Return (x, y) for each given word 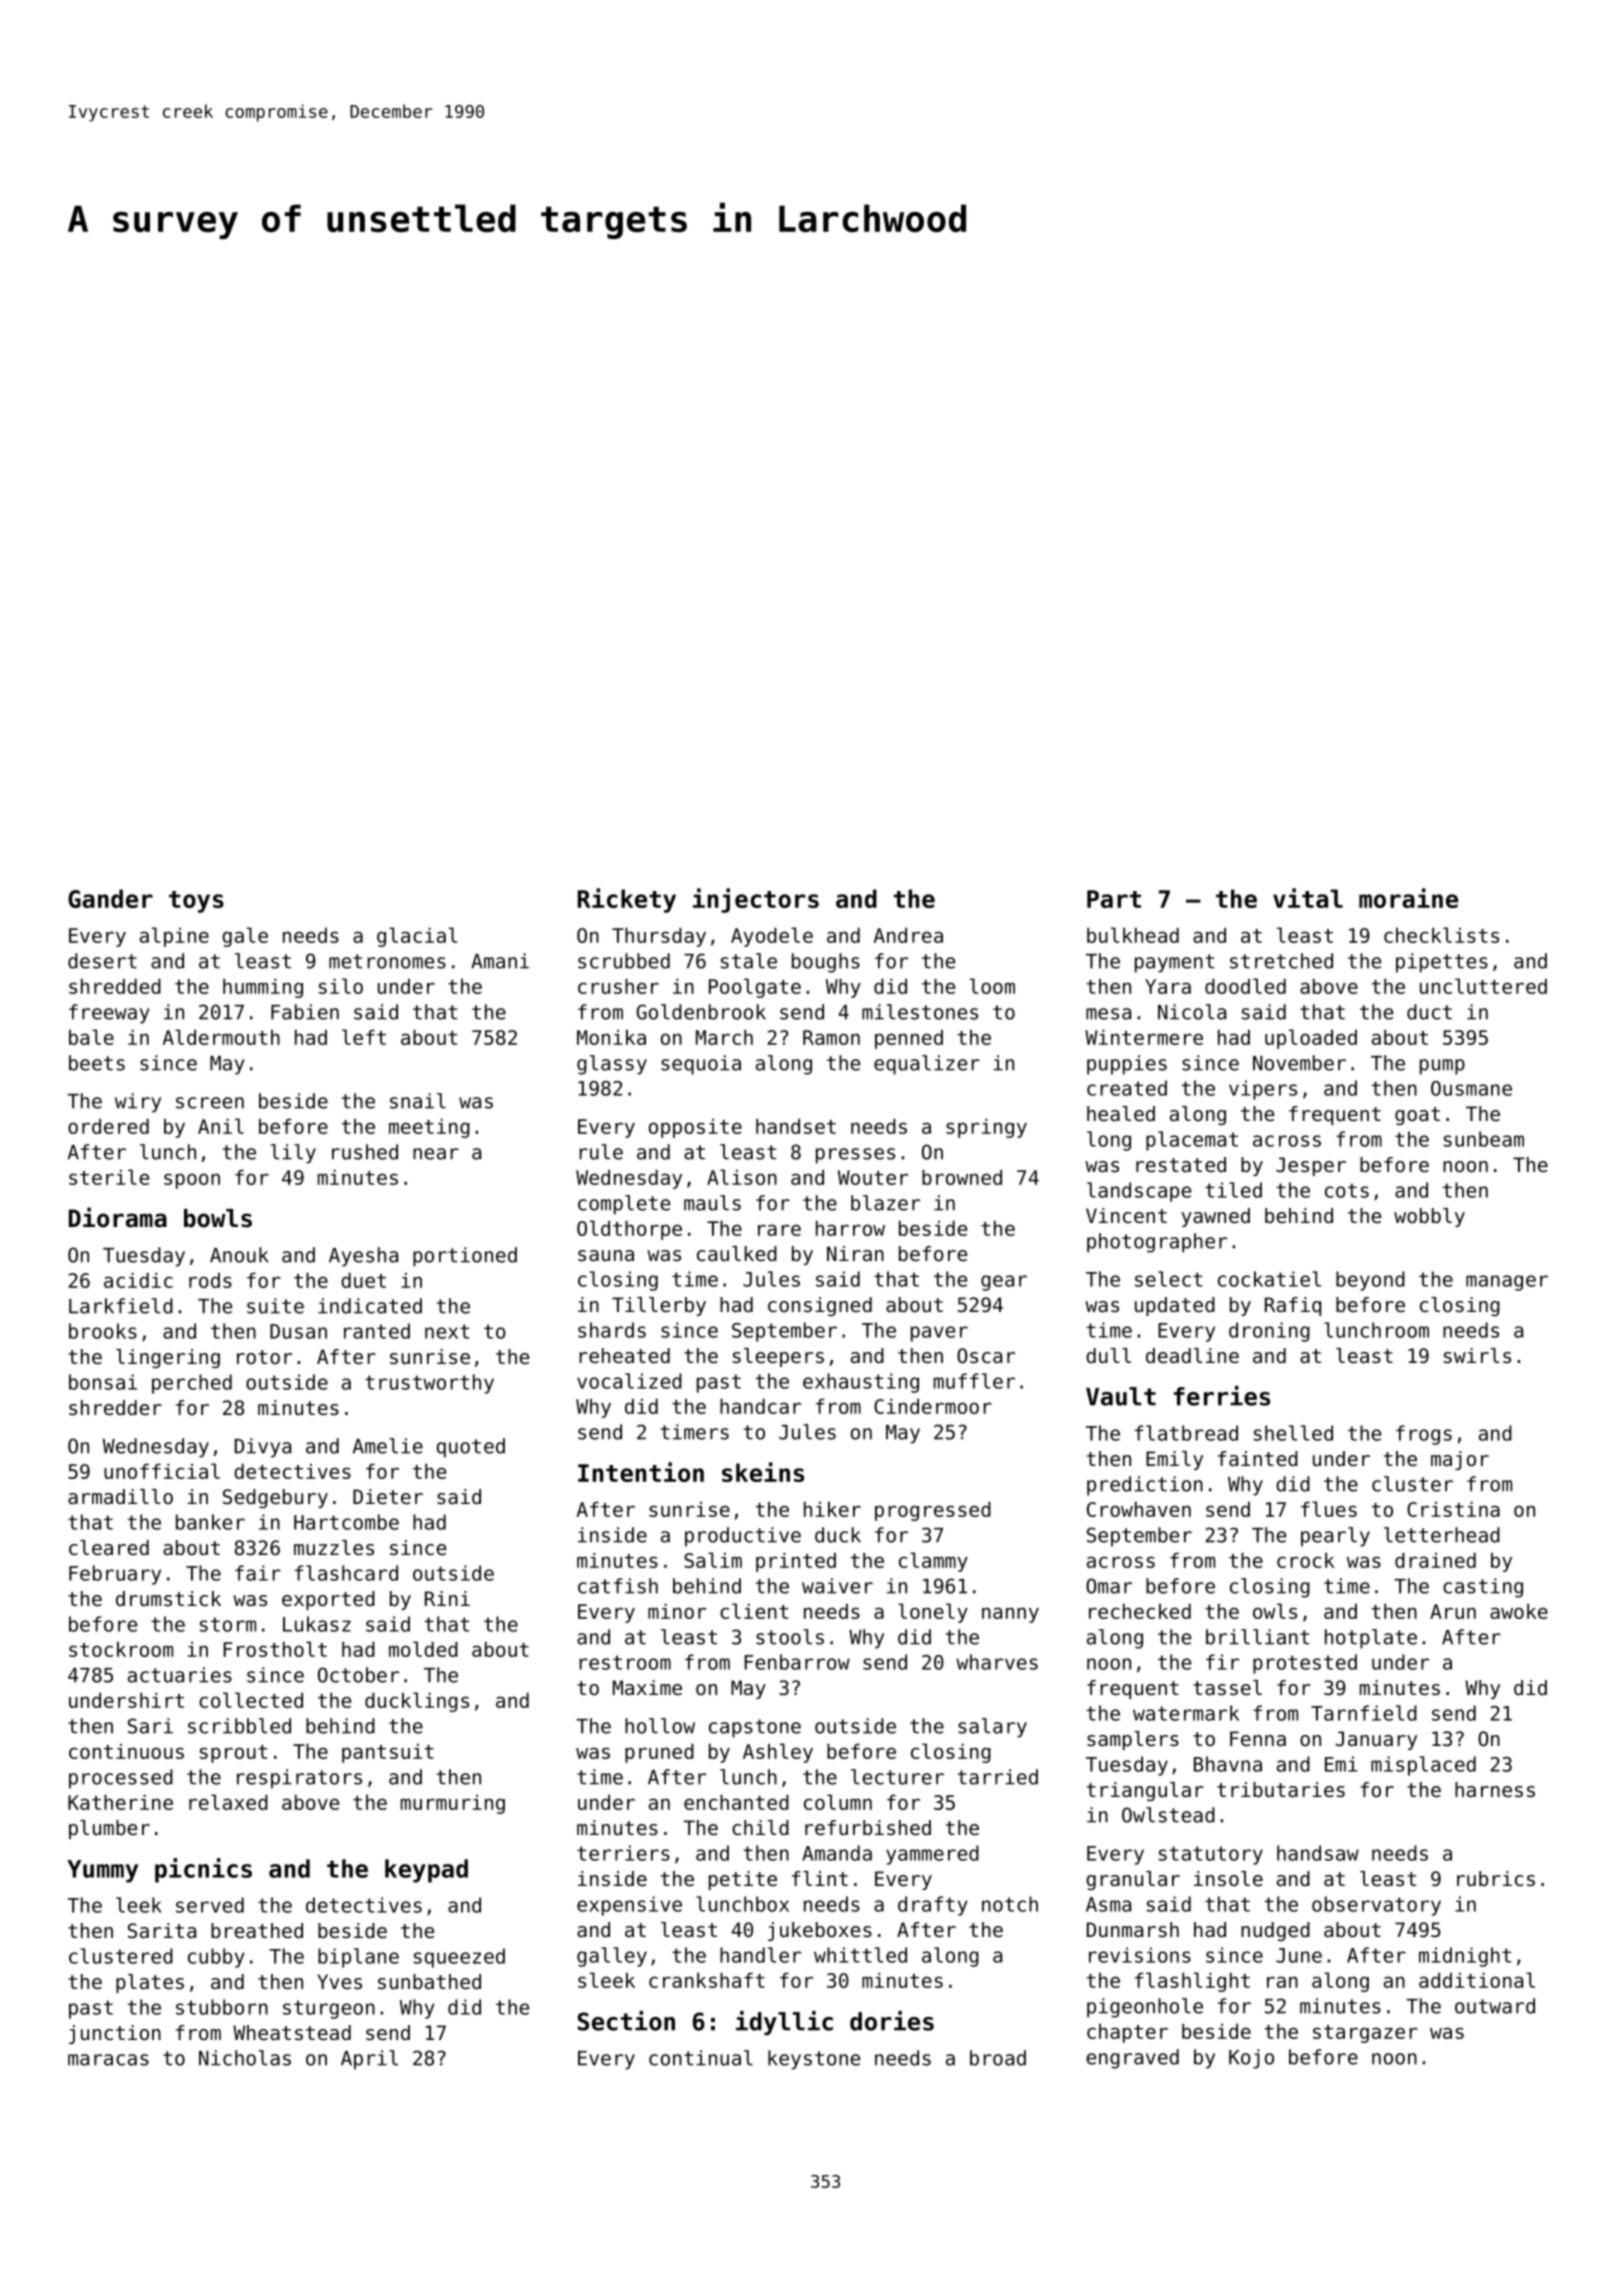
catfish (618, 1586)
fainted (1258, 1459)
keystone (814, 2060)
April (369, 2060)
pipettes (1442, 963)
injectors (756, 900)
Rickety (627, 900)
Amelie (388, 1446)
